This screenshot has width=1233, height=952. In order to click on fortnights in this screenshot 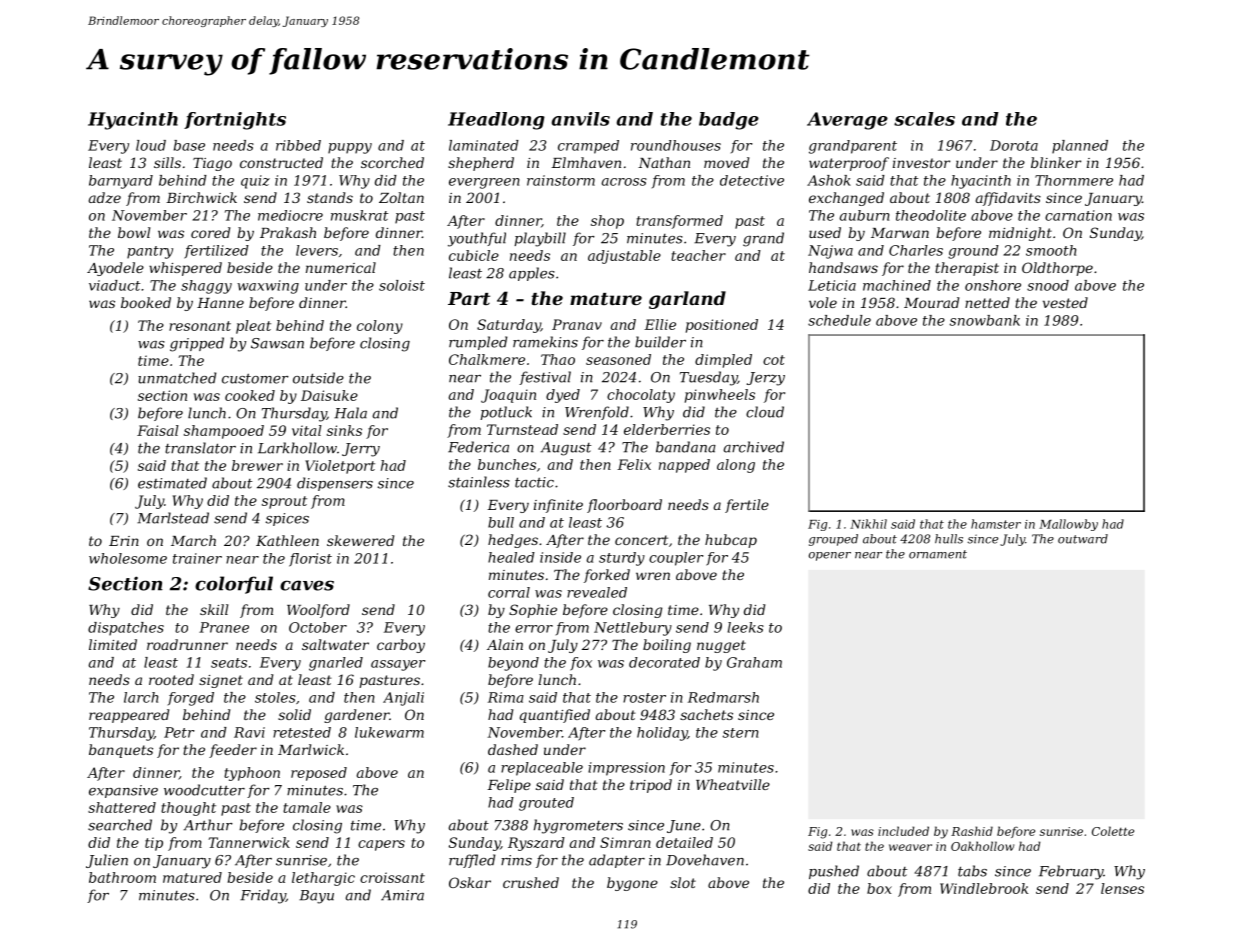, I will do `click(235, 121)`.
